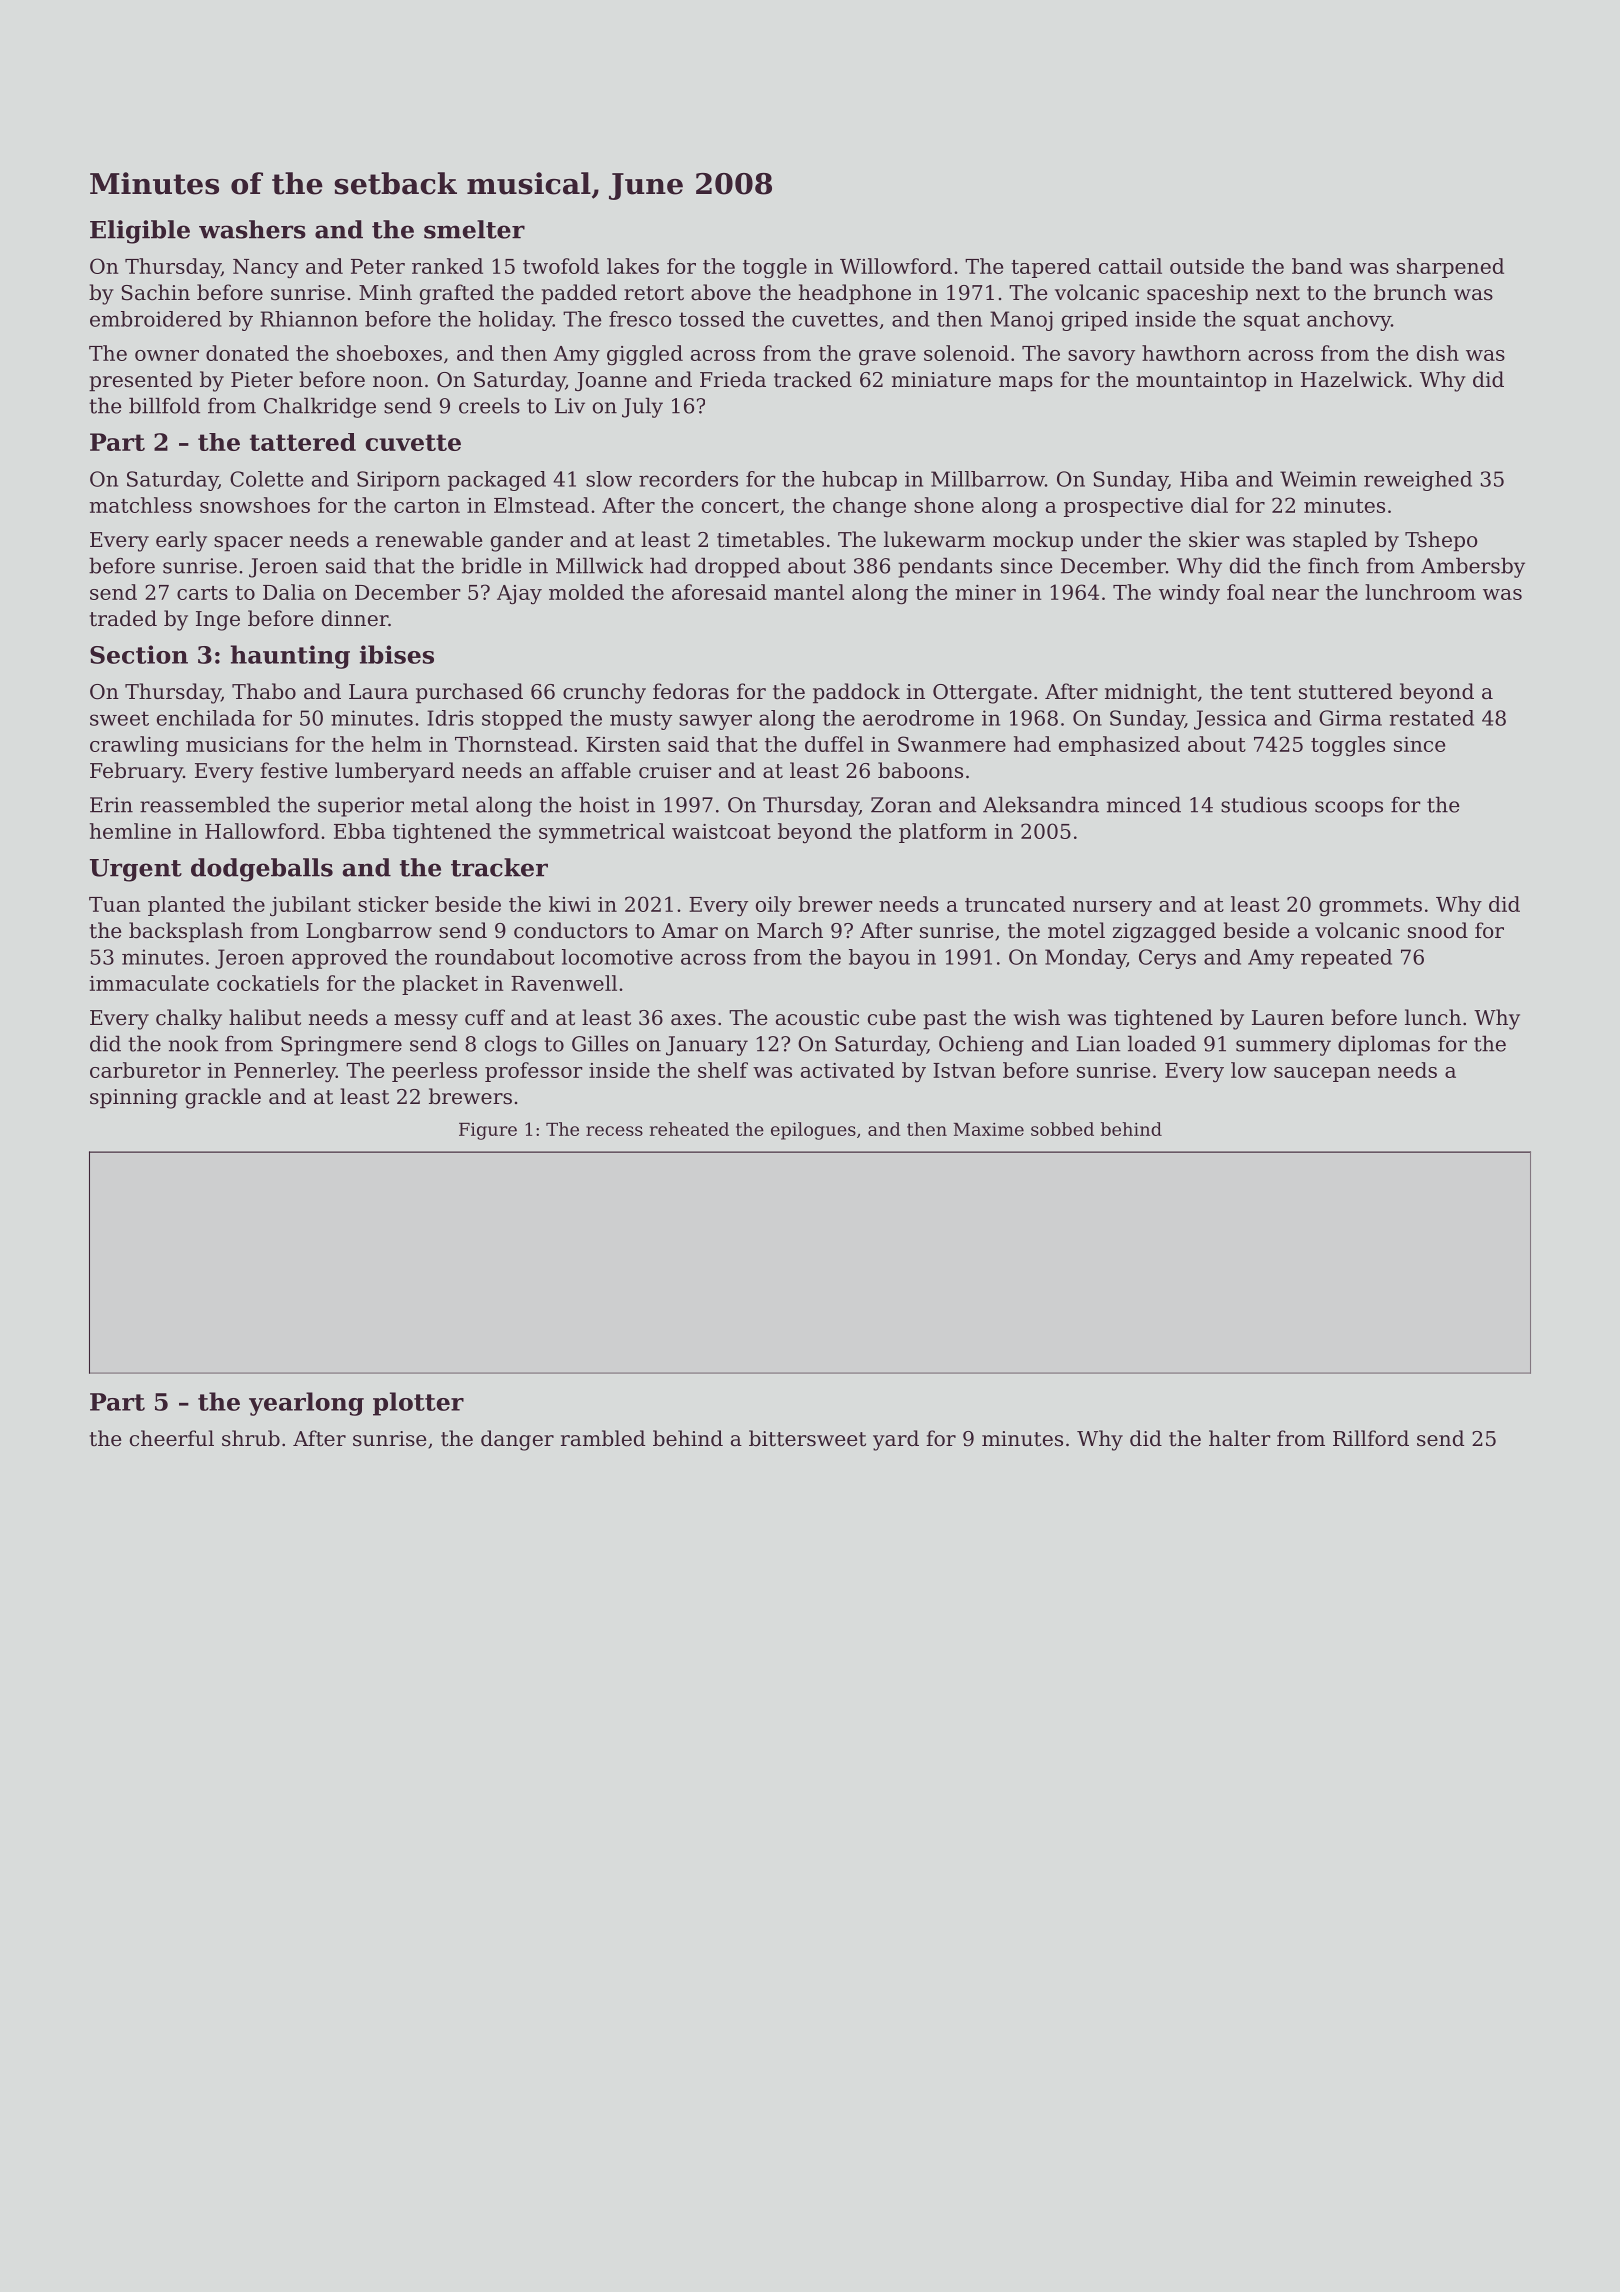 Image resolution: width=1620 pixels, height=2292 pixels. What do you see at coordinates (172, 1438) in the image?
I see `cheerful` at bounding box center [172, 1438].
